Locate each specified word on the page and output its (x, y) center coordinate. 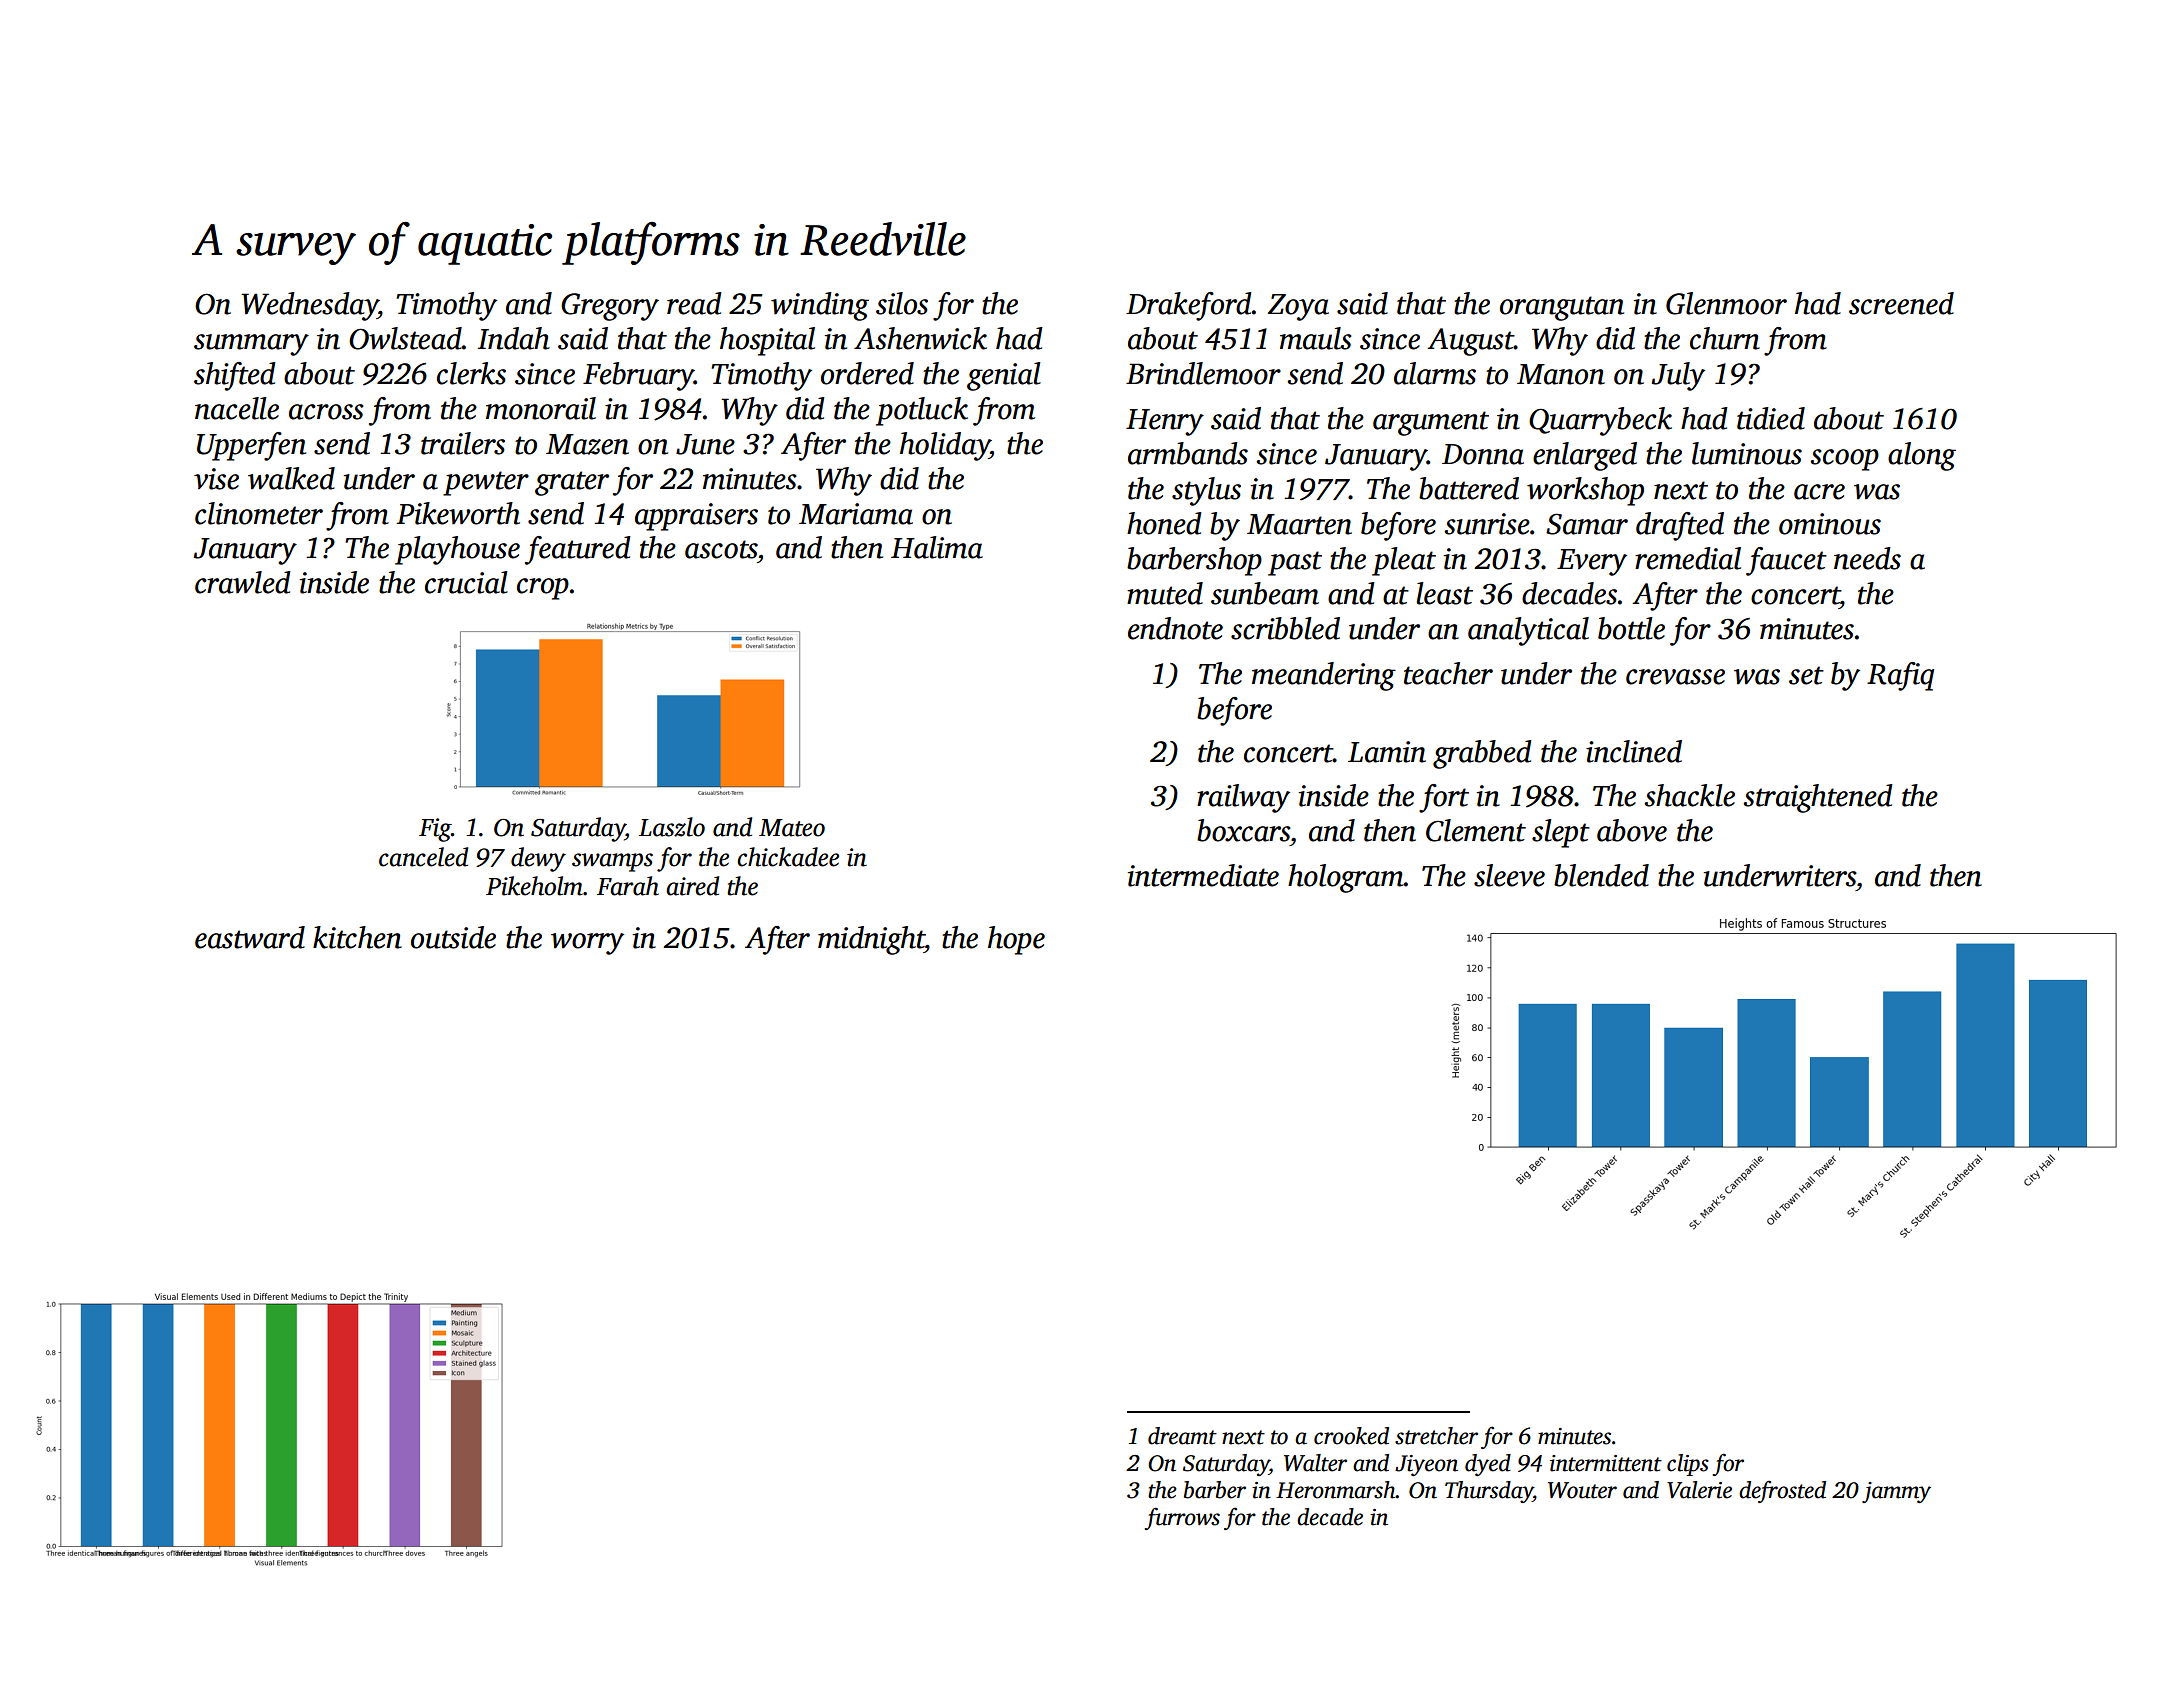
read (694, 303)
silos (902, 303)
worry (587, 944)
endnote (1175, 628)
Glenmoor (1726, 303)
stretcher (1436, 1436)
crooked (1351, 1436)
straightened (1818, 798)
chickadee (788, 857)
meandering (1324, 676)
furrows (1182, 1518)
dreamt (1182, 1436)
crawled (243, 582)
